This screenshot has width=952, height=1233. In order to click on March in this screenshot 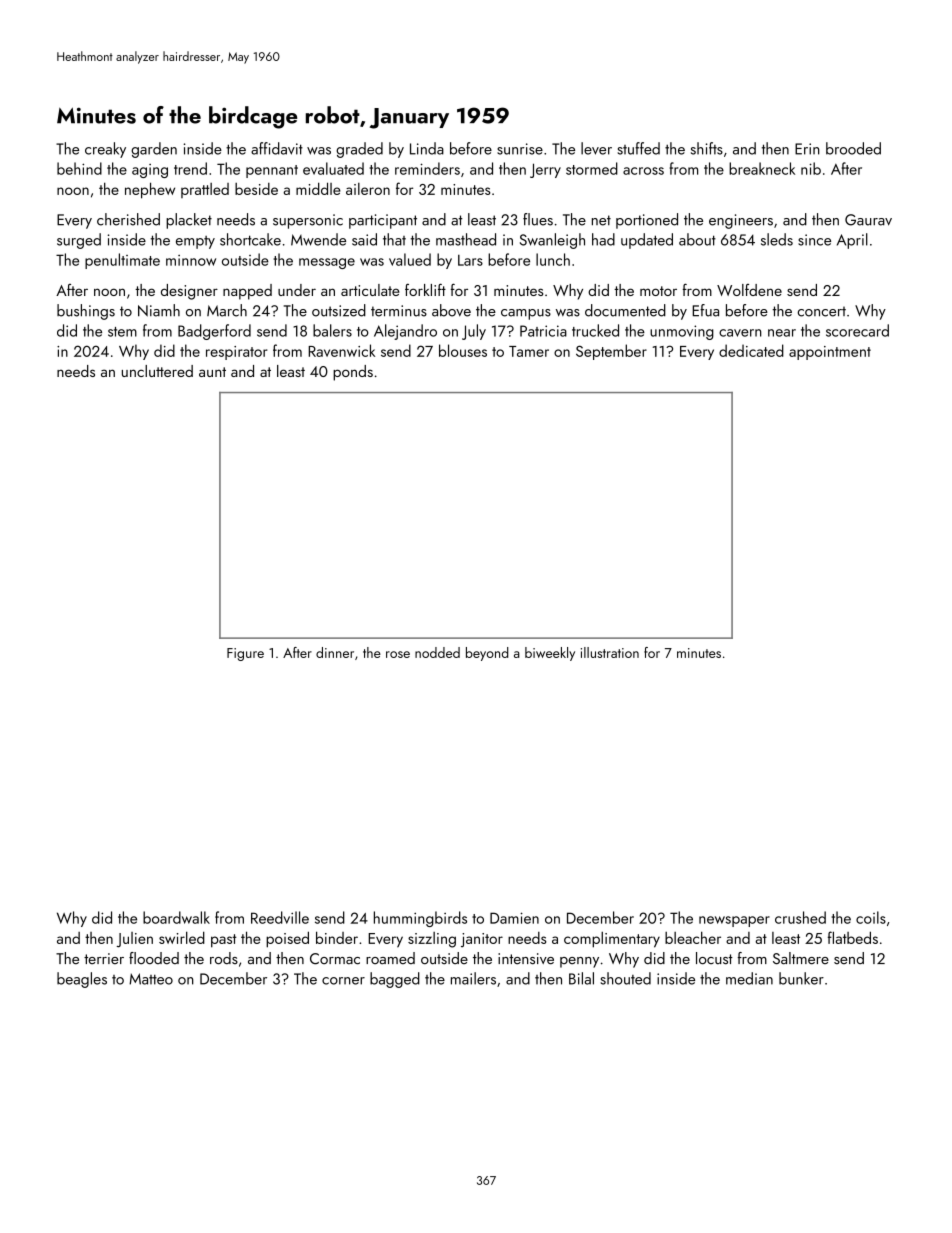, I will do `click(227, 310)`.
